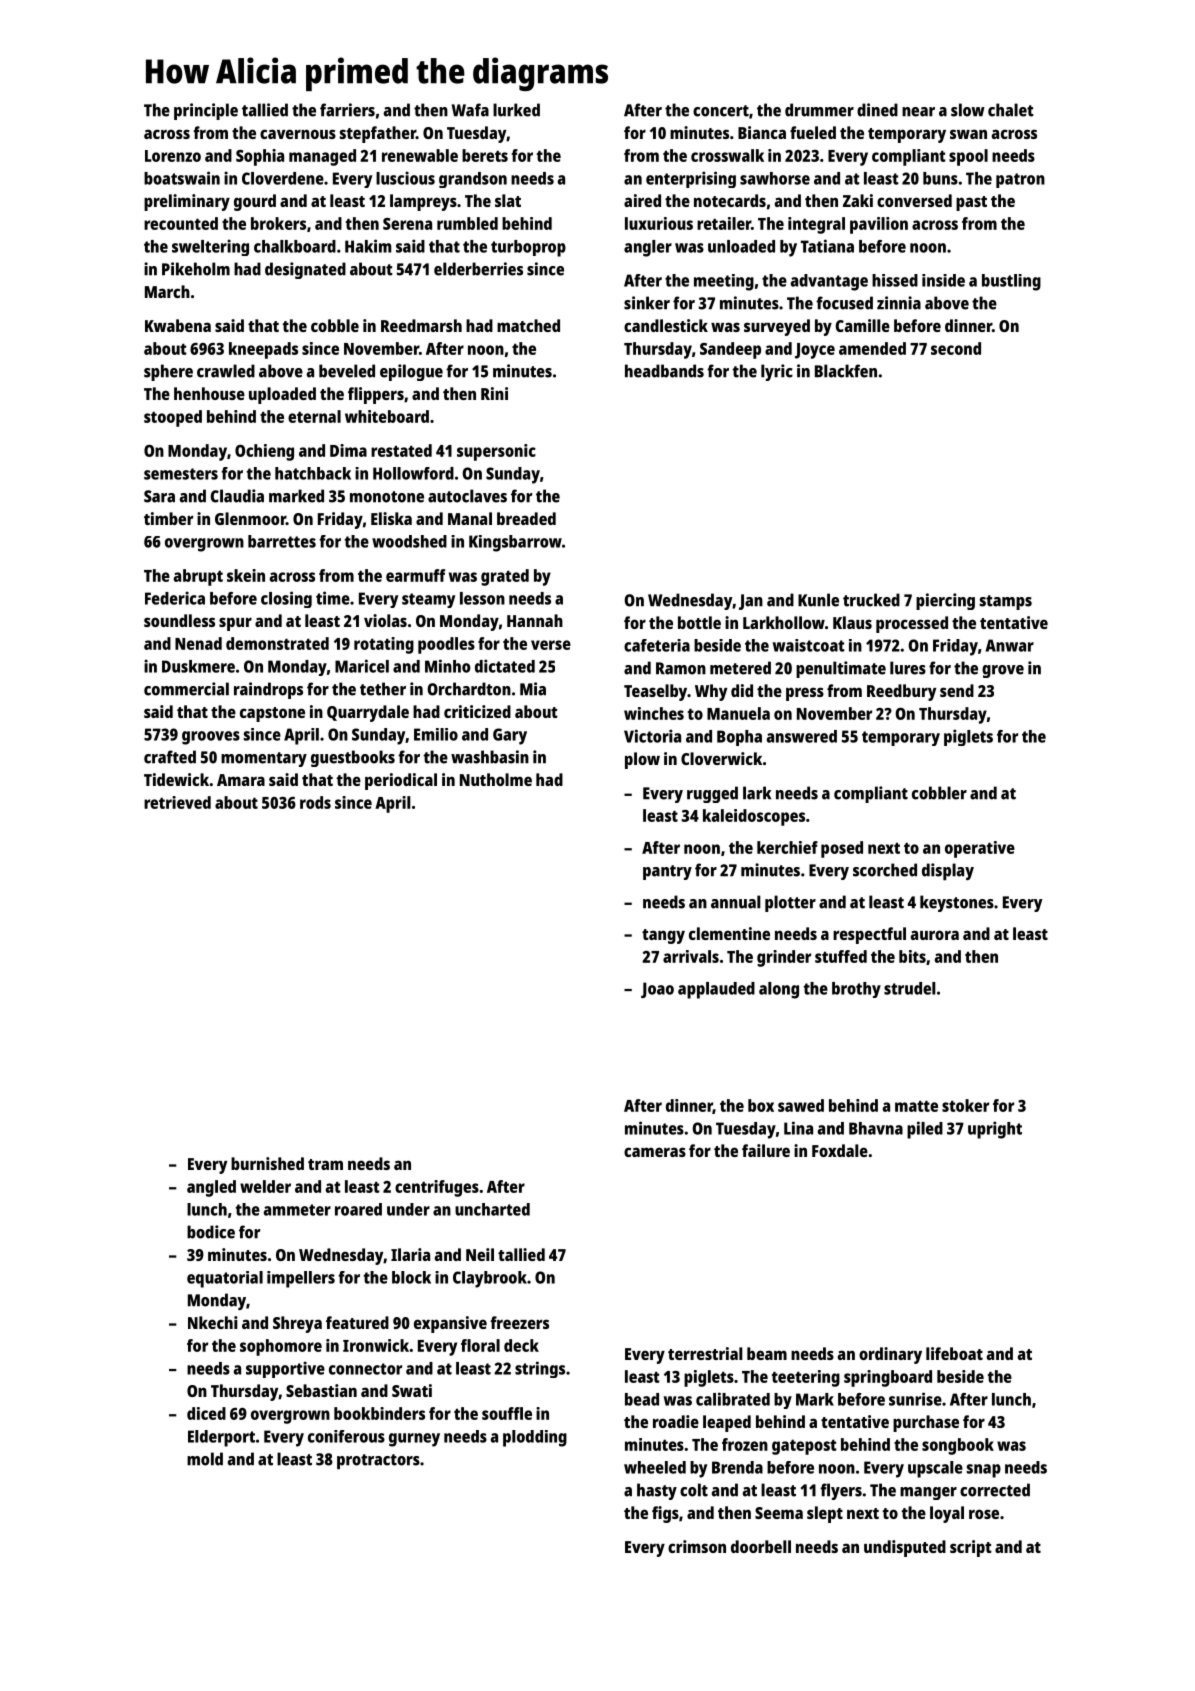 The width and height of the screenshot is (1195, 1691). What do you see at coordinates (777, 372) in the screenshot?
I see `lyric` at bounding box center [777, 372].
